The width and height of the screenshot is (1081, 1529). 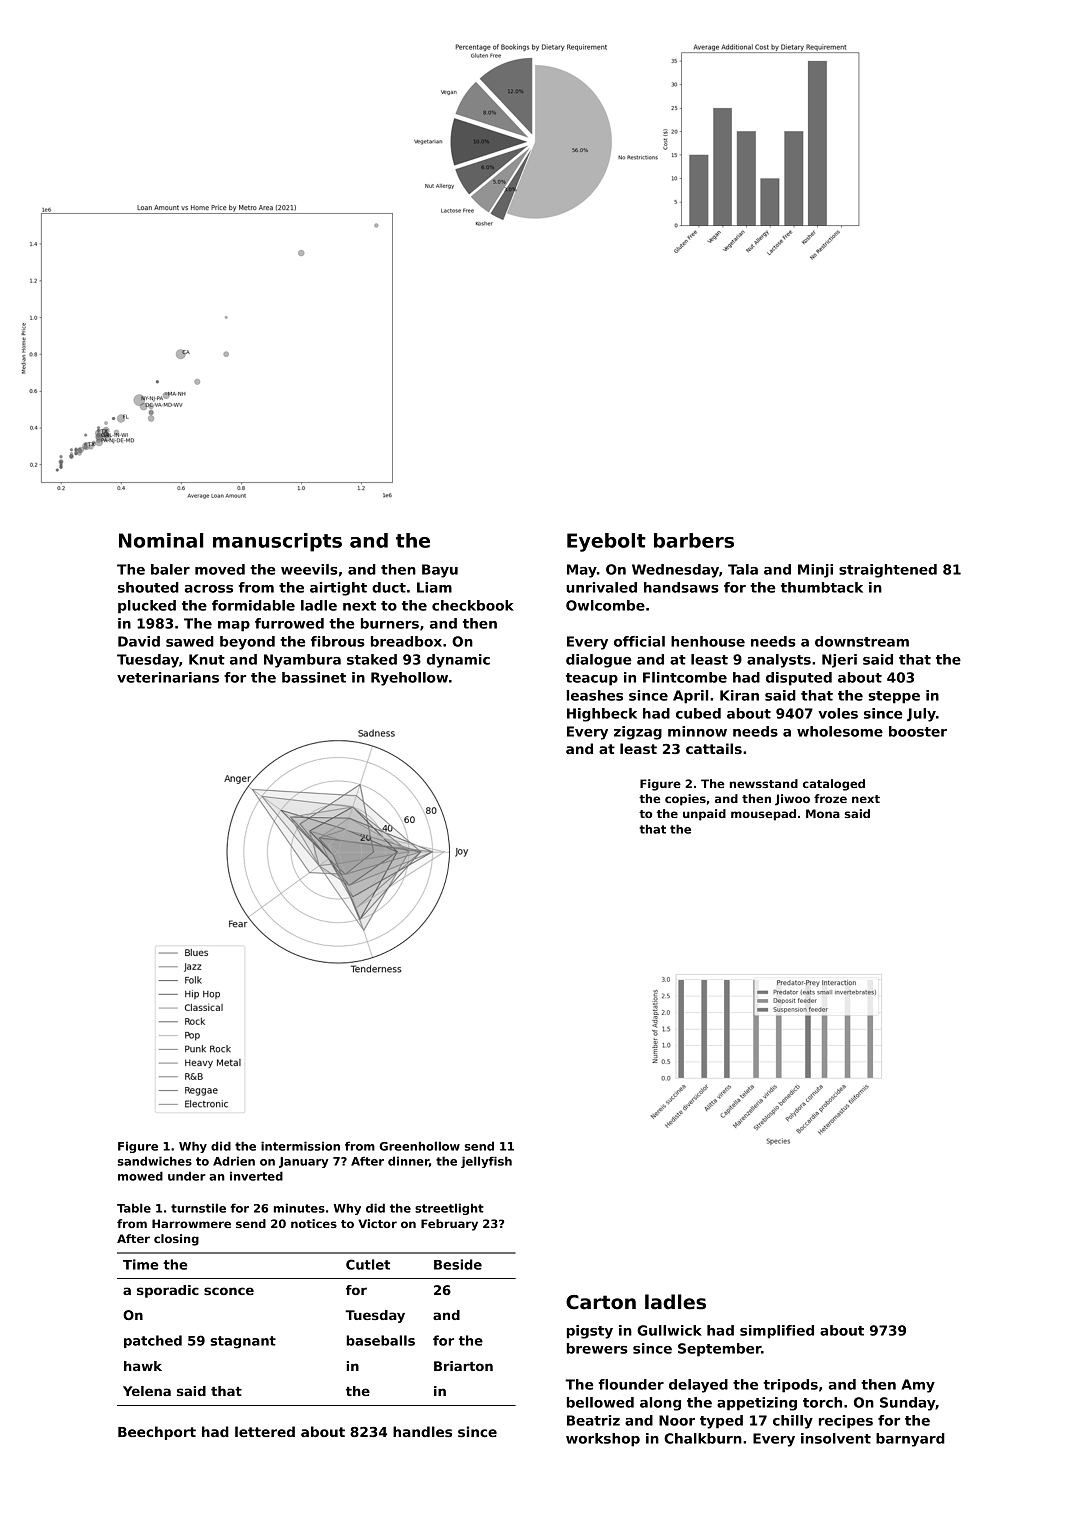 What do you see at coordinates (685, 800) in the screenshot?
I see `copies` at bounding box center [685, 800].
